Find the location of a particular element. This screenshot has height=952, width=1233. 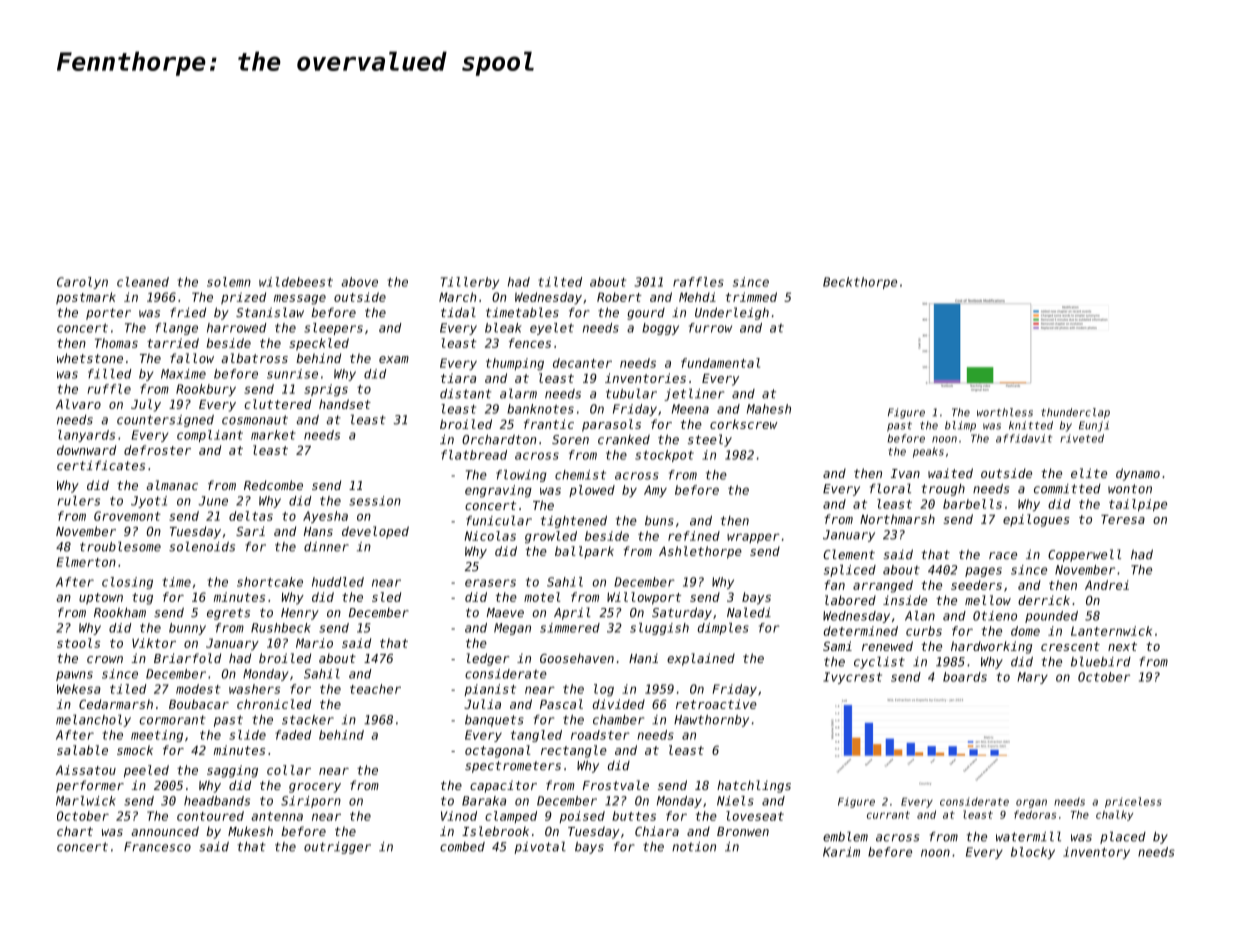

clamped is located at coordinates (511, 817).
